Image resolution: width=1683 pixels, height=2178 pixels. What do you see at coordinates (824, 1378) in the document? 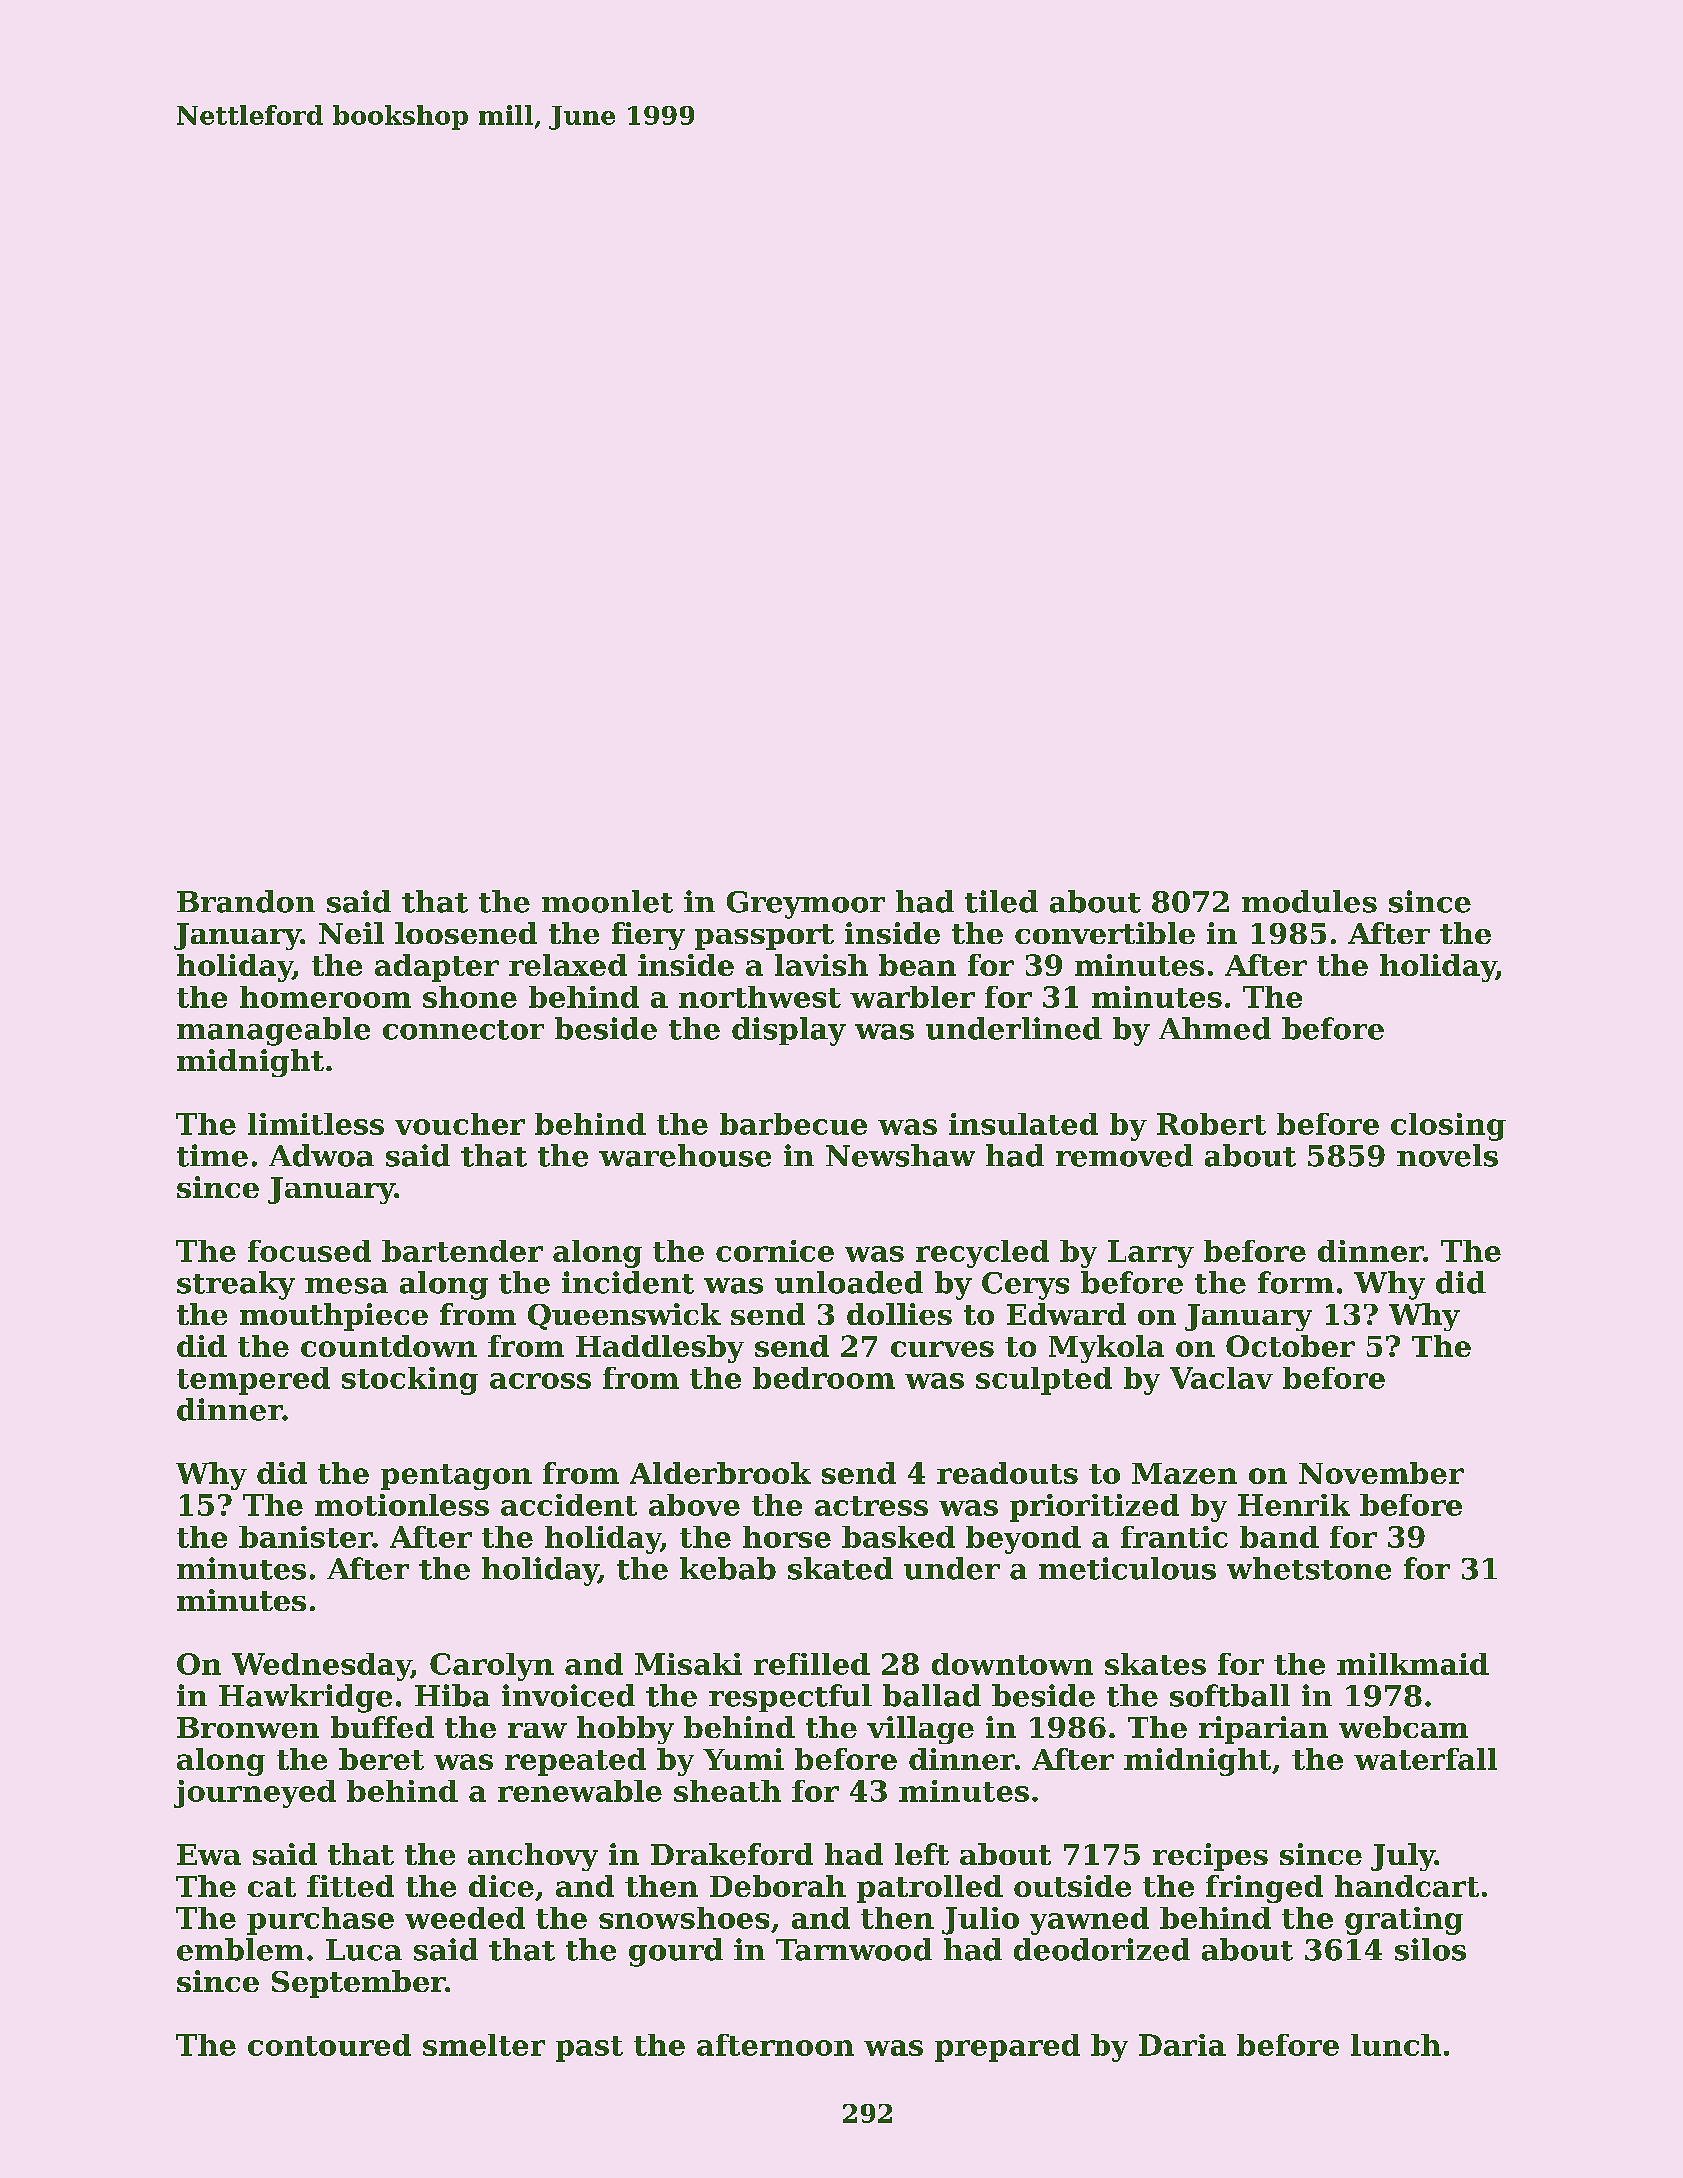
I see `bedroom` at bounding box center [824, 1378].
